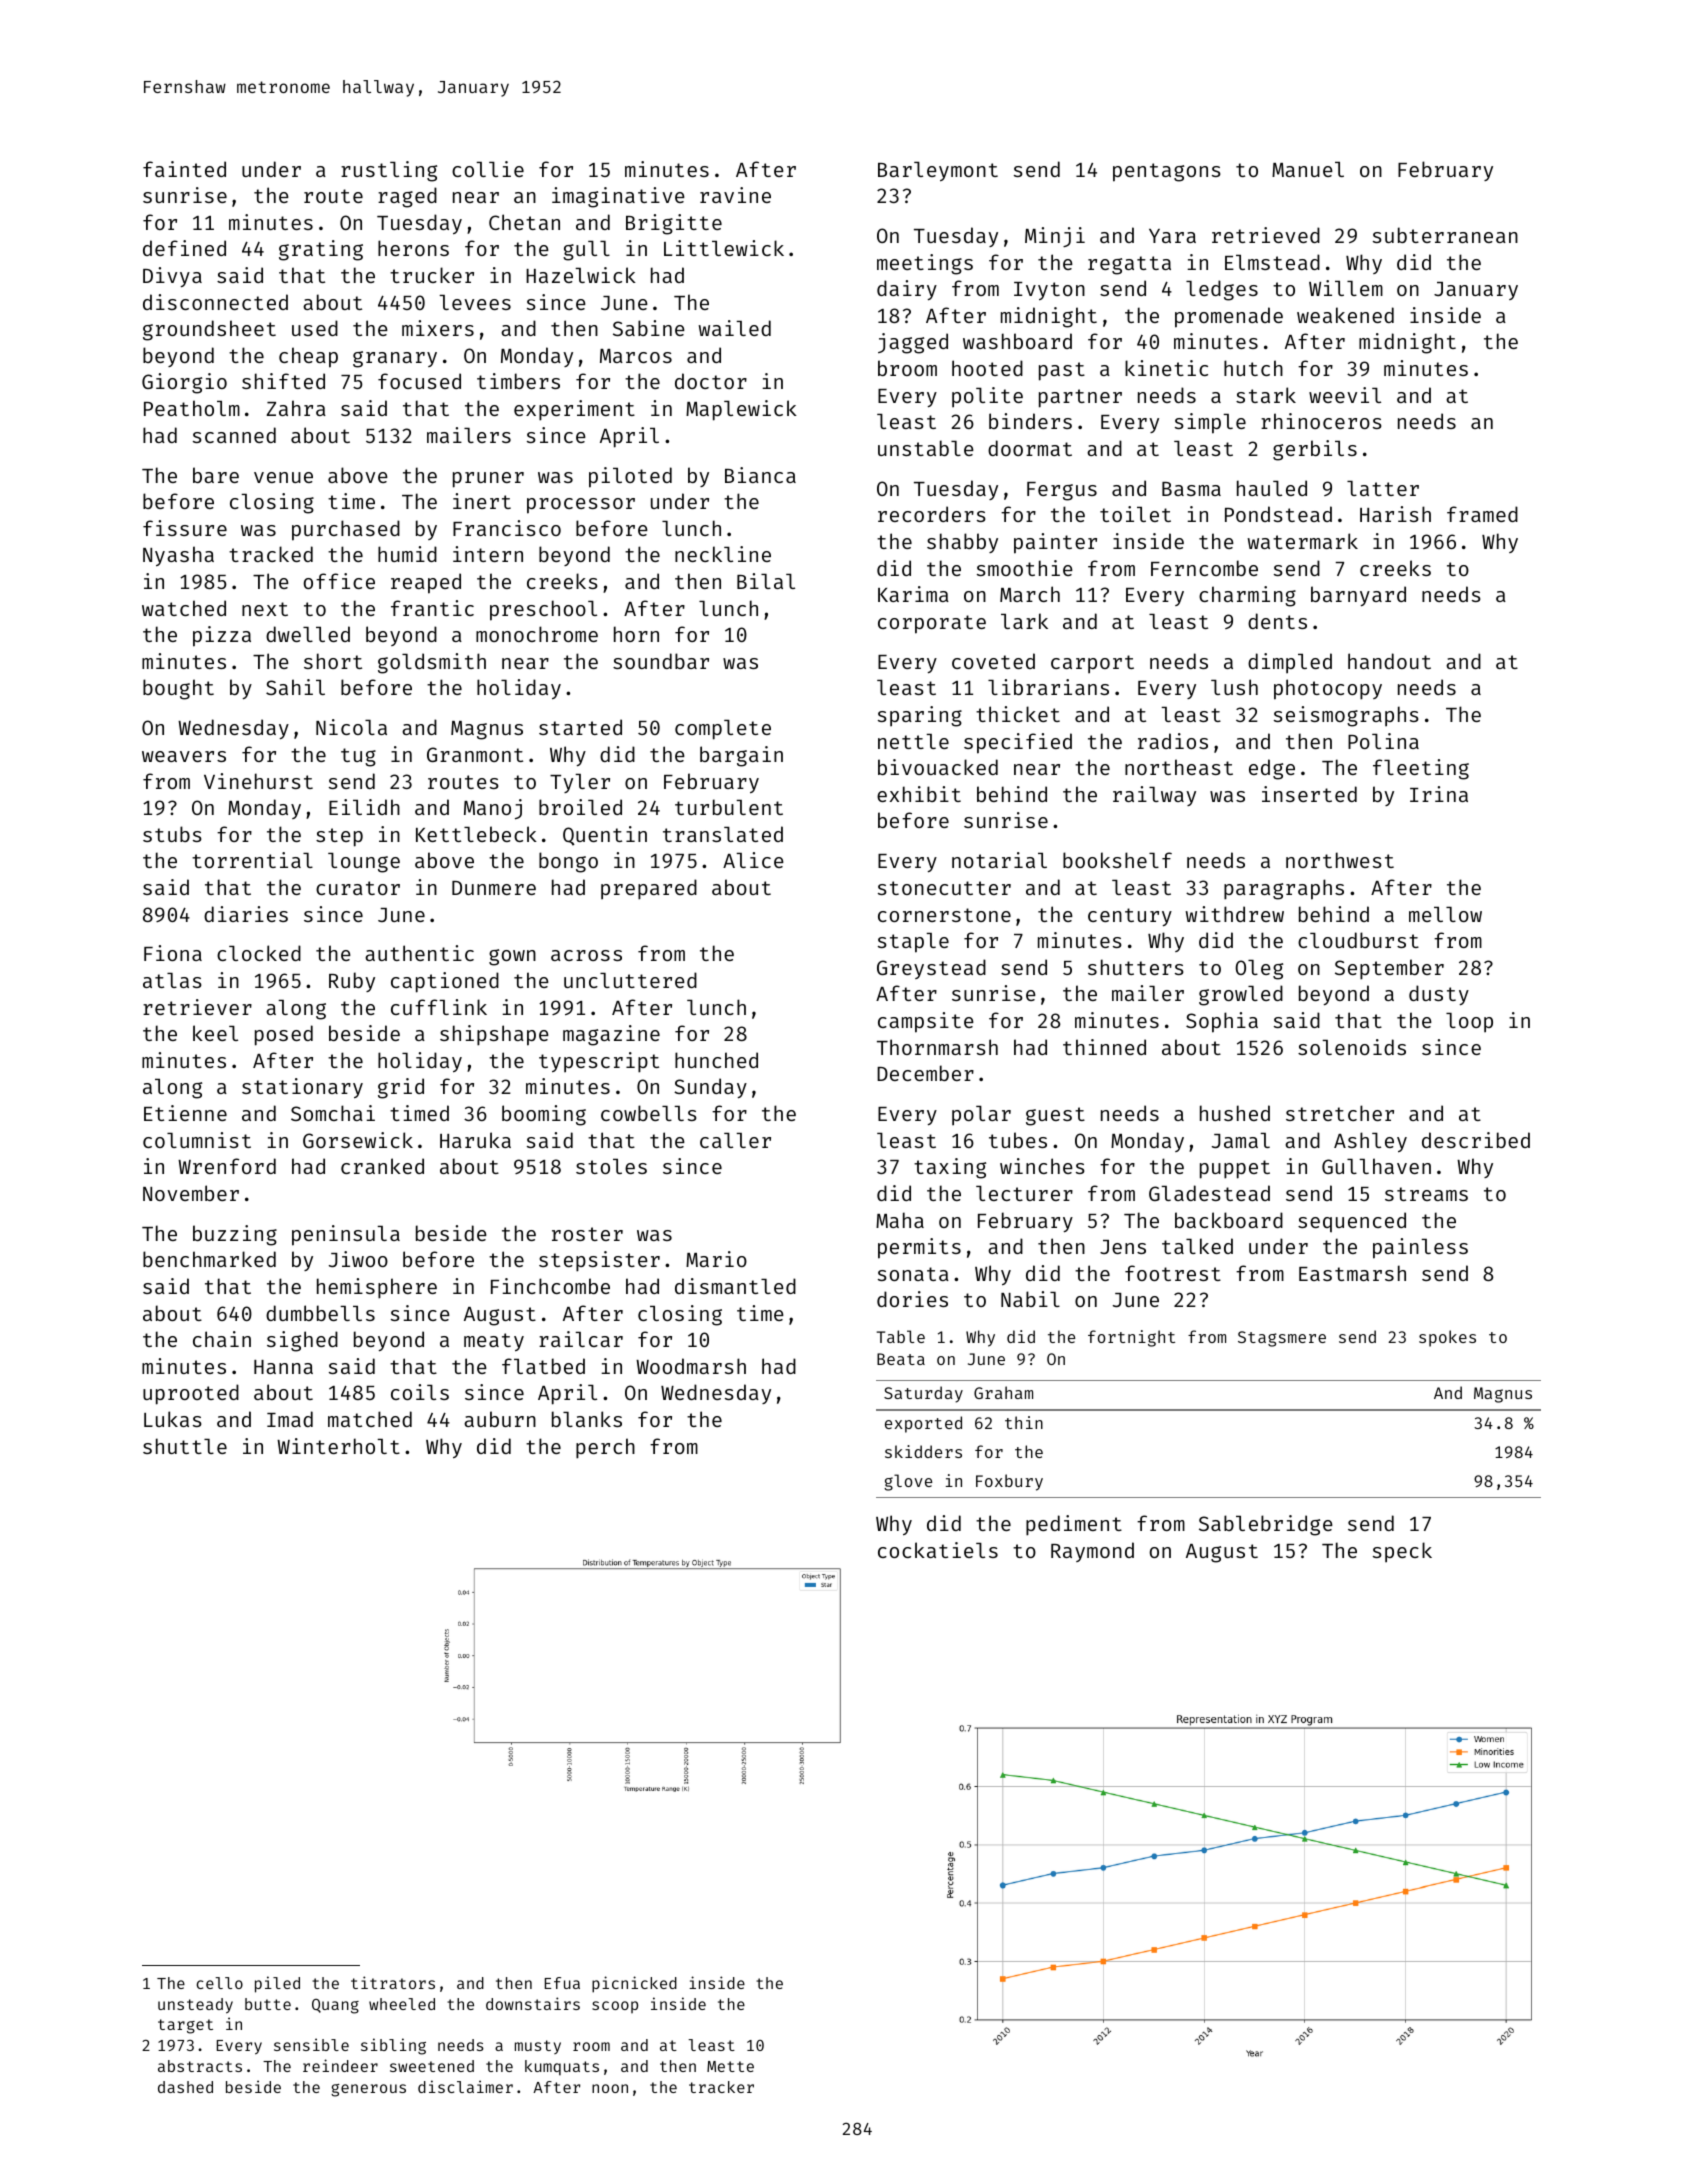 Image resolution: width=1683 pixels, height=2178 pixels. Describe the element at coordinates (518, 381) in the screenshot. I see `timbers` at that location.
